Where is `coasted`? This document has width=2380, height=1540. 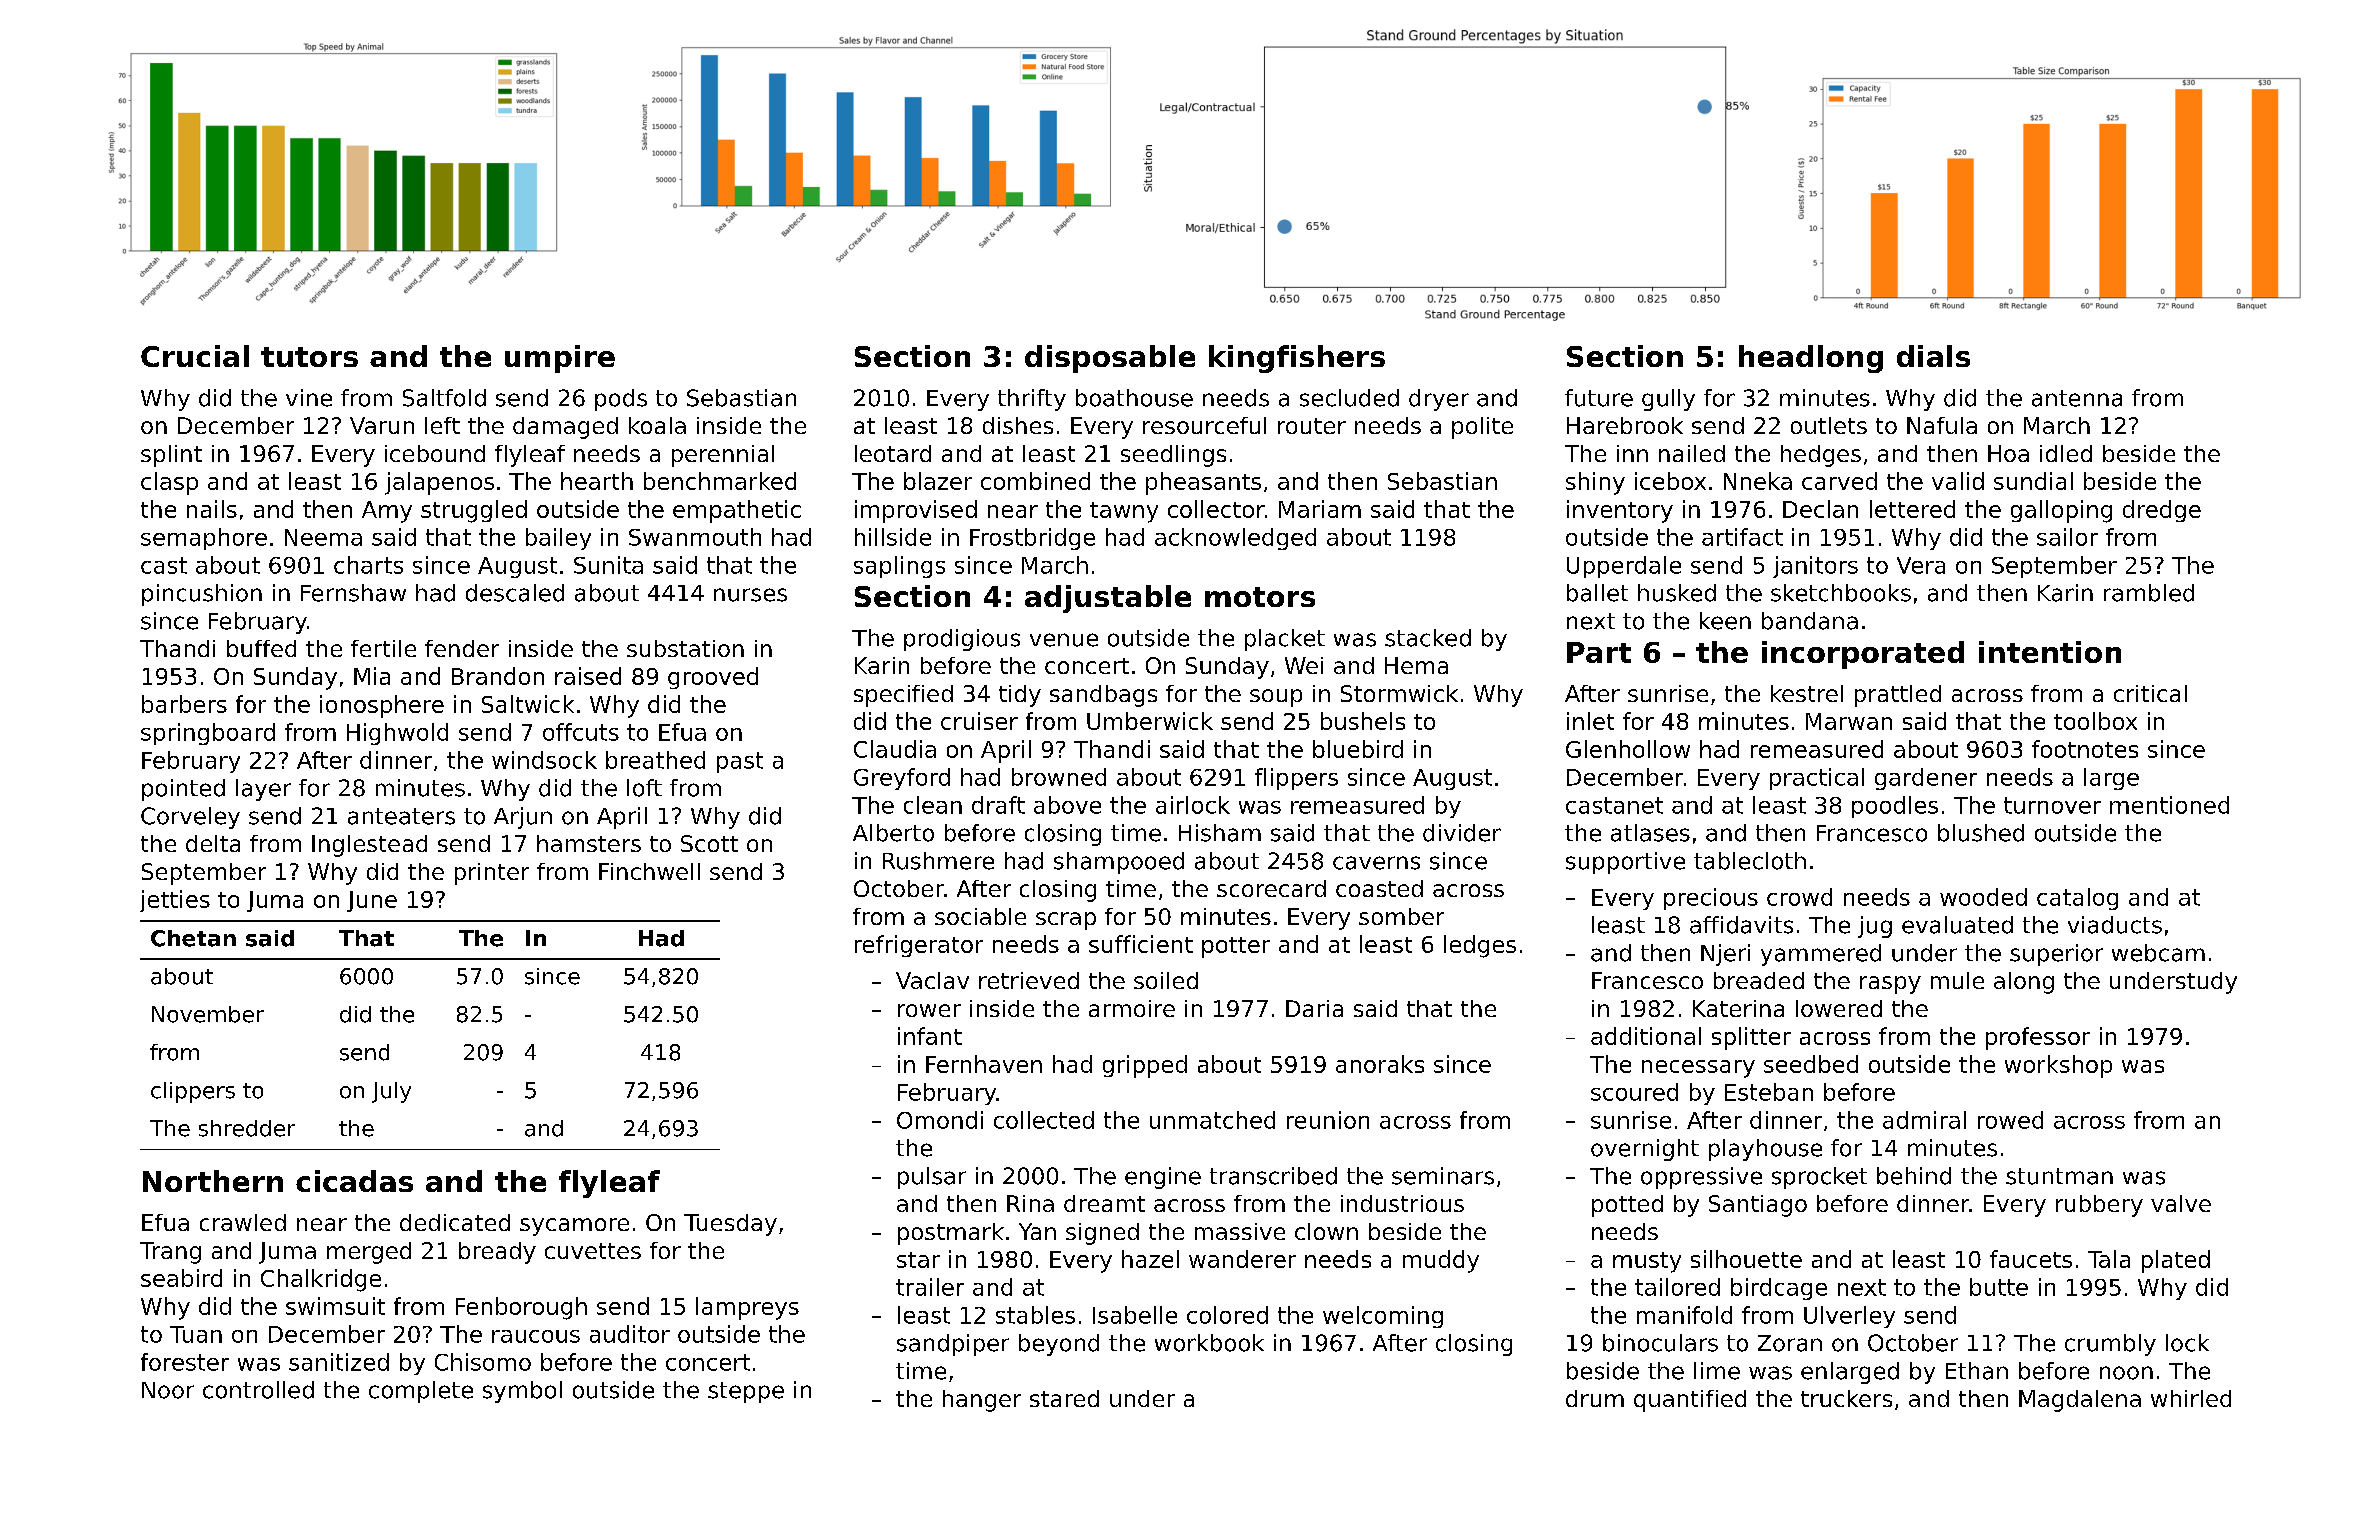 coasted is located at coordinates (1379, 888).
